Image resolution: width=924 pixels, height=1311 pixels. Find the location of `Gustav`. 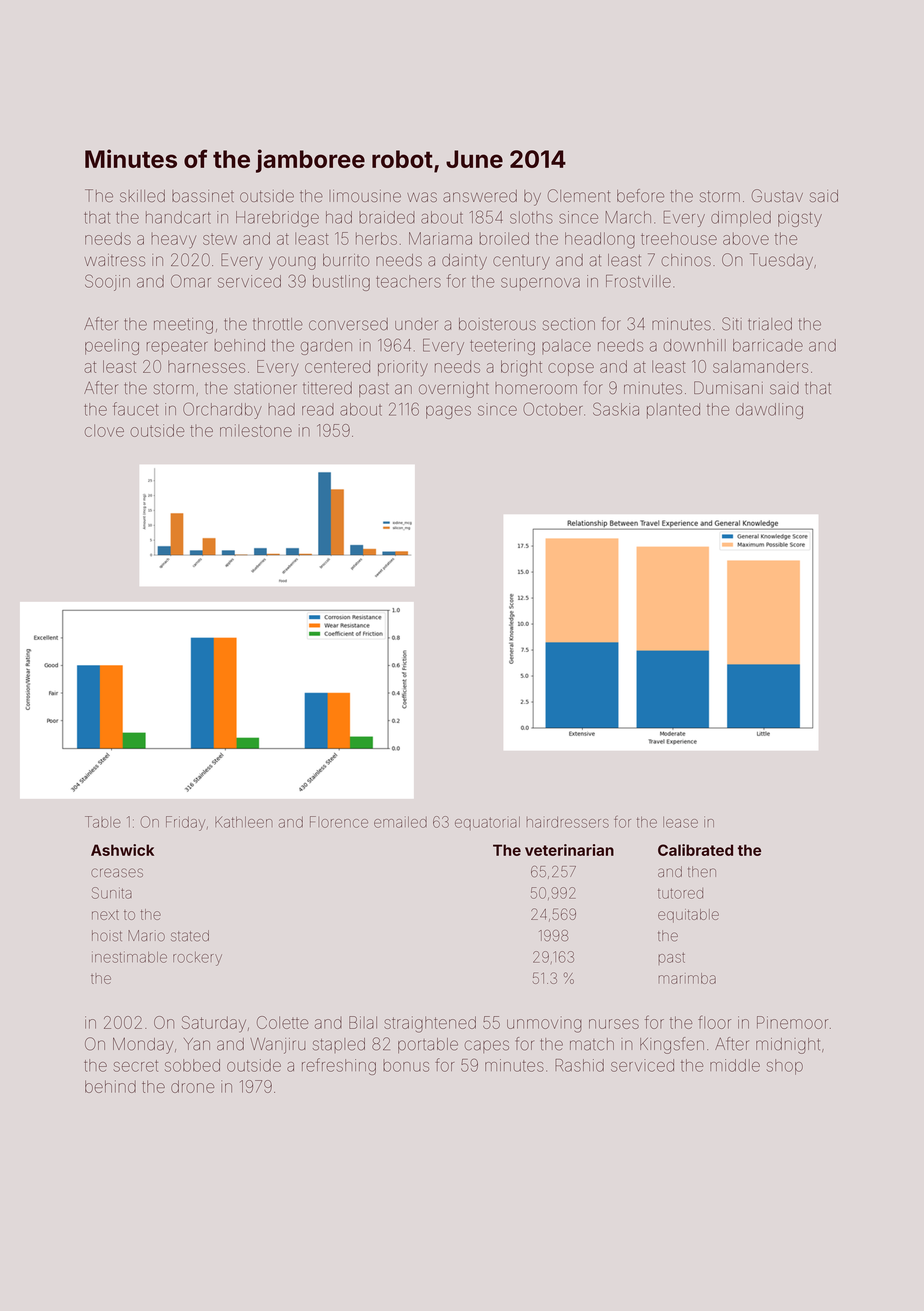

Gustav is located at coordinates (777, 195).
